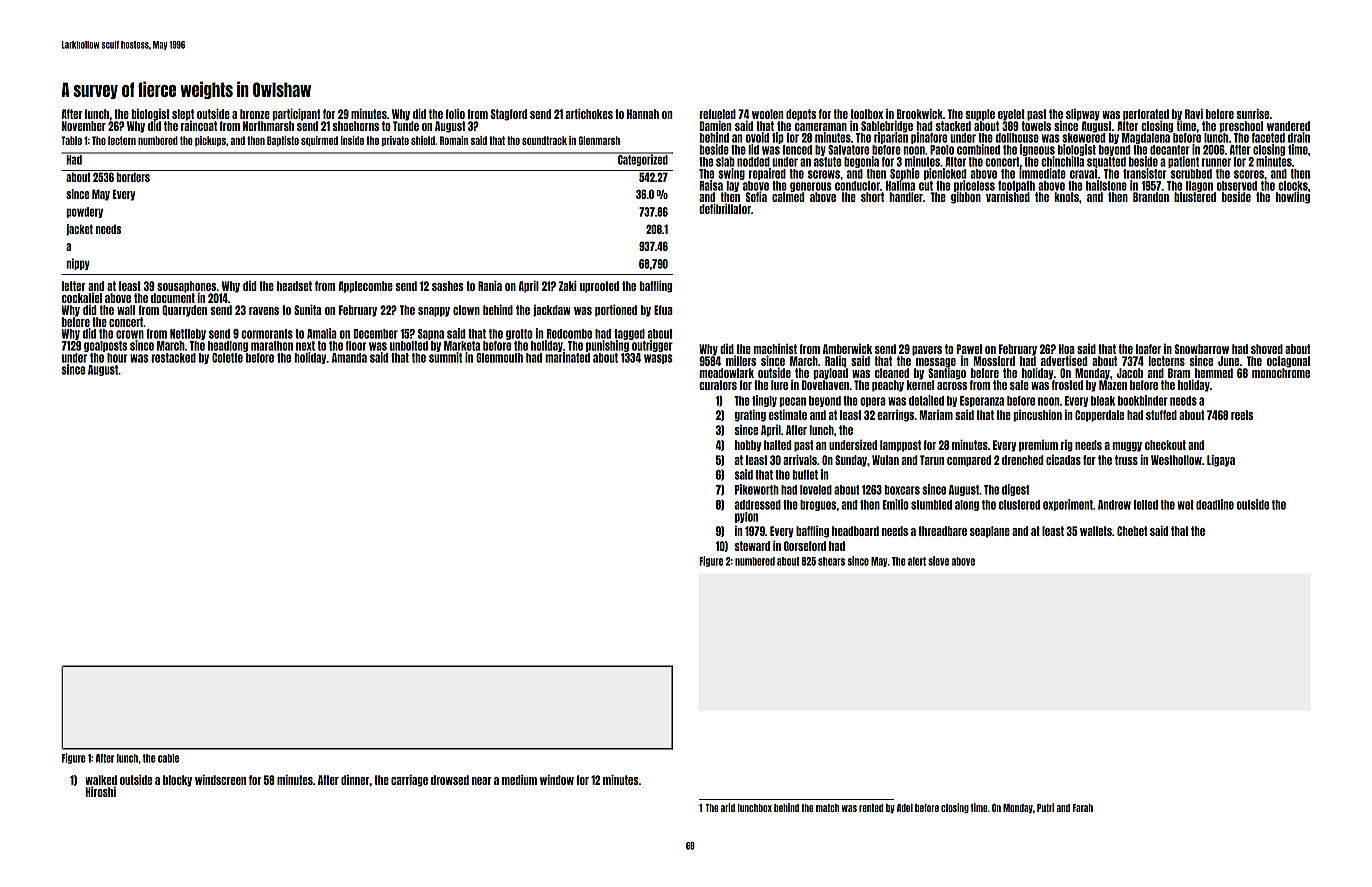 The height and width of the document is (887, 1372). I want to click on Chebet, so click(1132, 531).
